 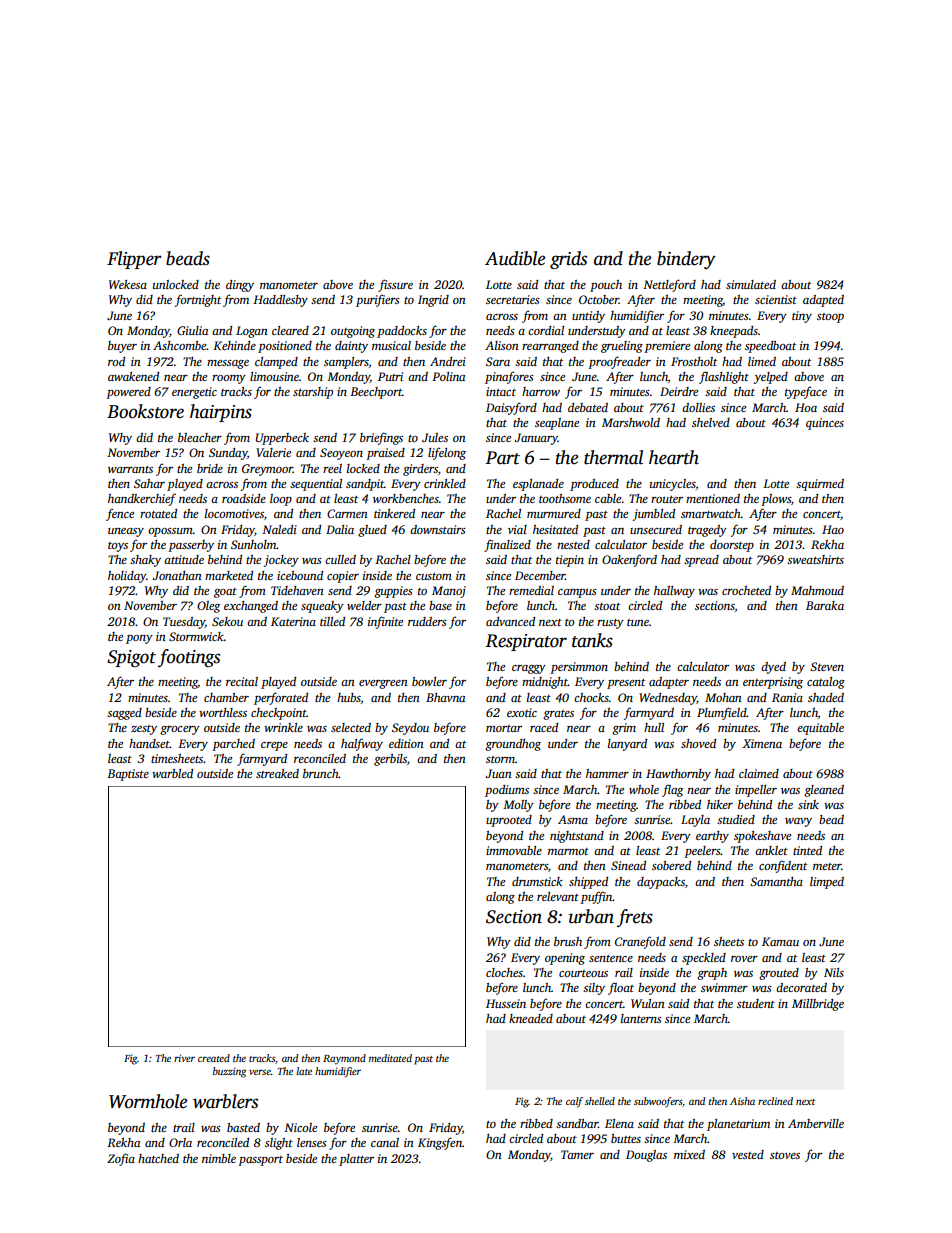 I want to click on quinces, so click(x=825, y=424).
